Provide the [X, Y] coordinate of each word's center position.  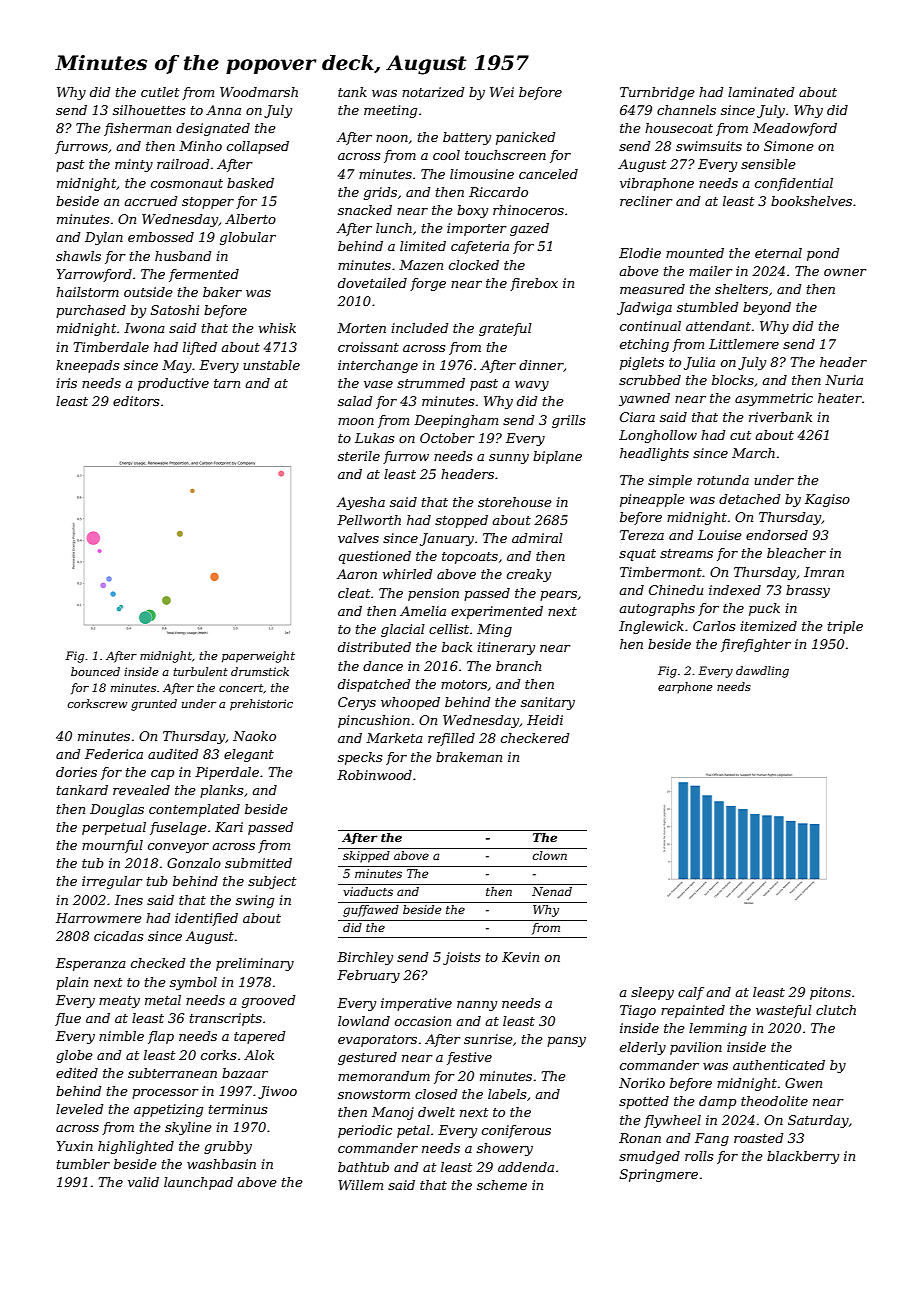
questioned [375, 557]
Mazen [421, 265]
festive [469, 1058]
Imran [824, 572]
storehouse [515, 502]
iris [66, 383]
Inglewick [651, 627]
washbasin [221, 1164]
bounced [95, 671]
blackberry [803, 1157]
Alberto [250, 219]
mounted [695, 253]
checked [158, 963]
